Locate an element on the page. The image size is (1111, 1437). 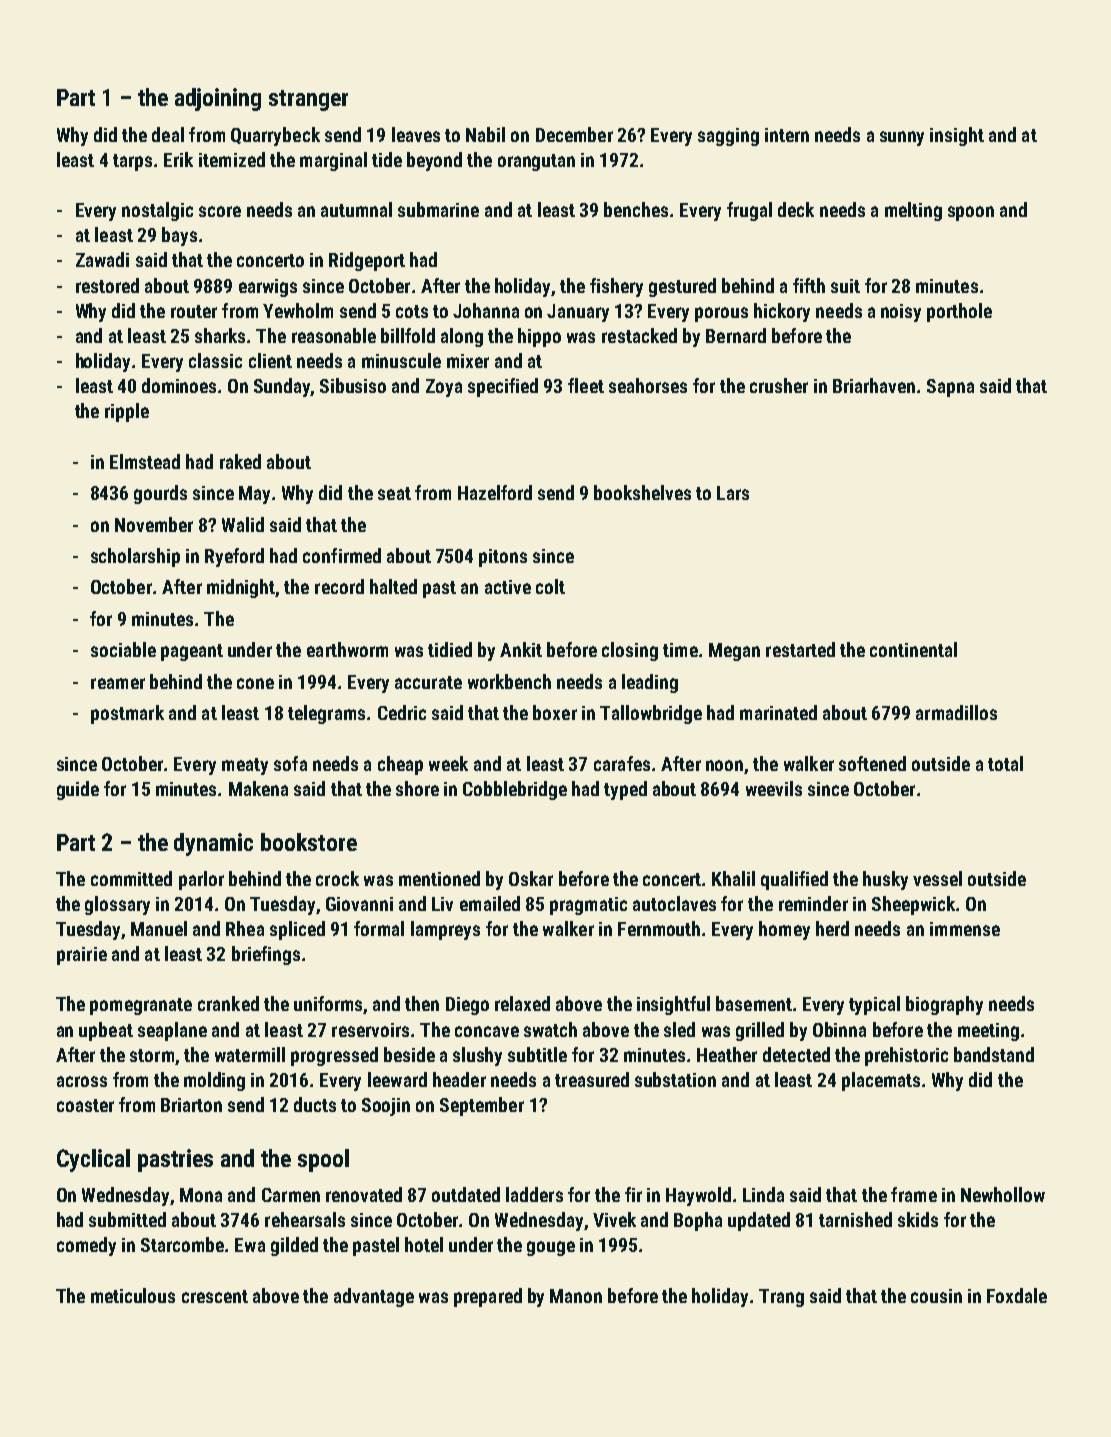
meticulous is located at coordinates (133, 1295).
